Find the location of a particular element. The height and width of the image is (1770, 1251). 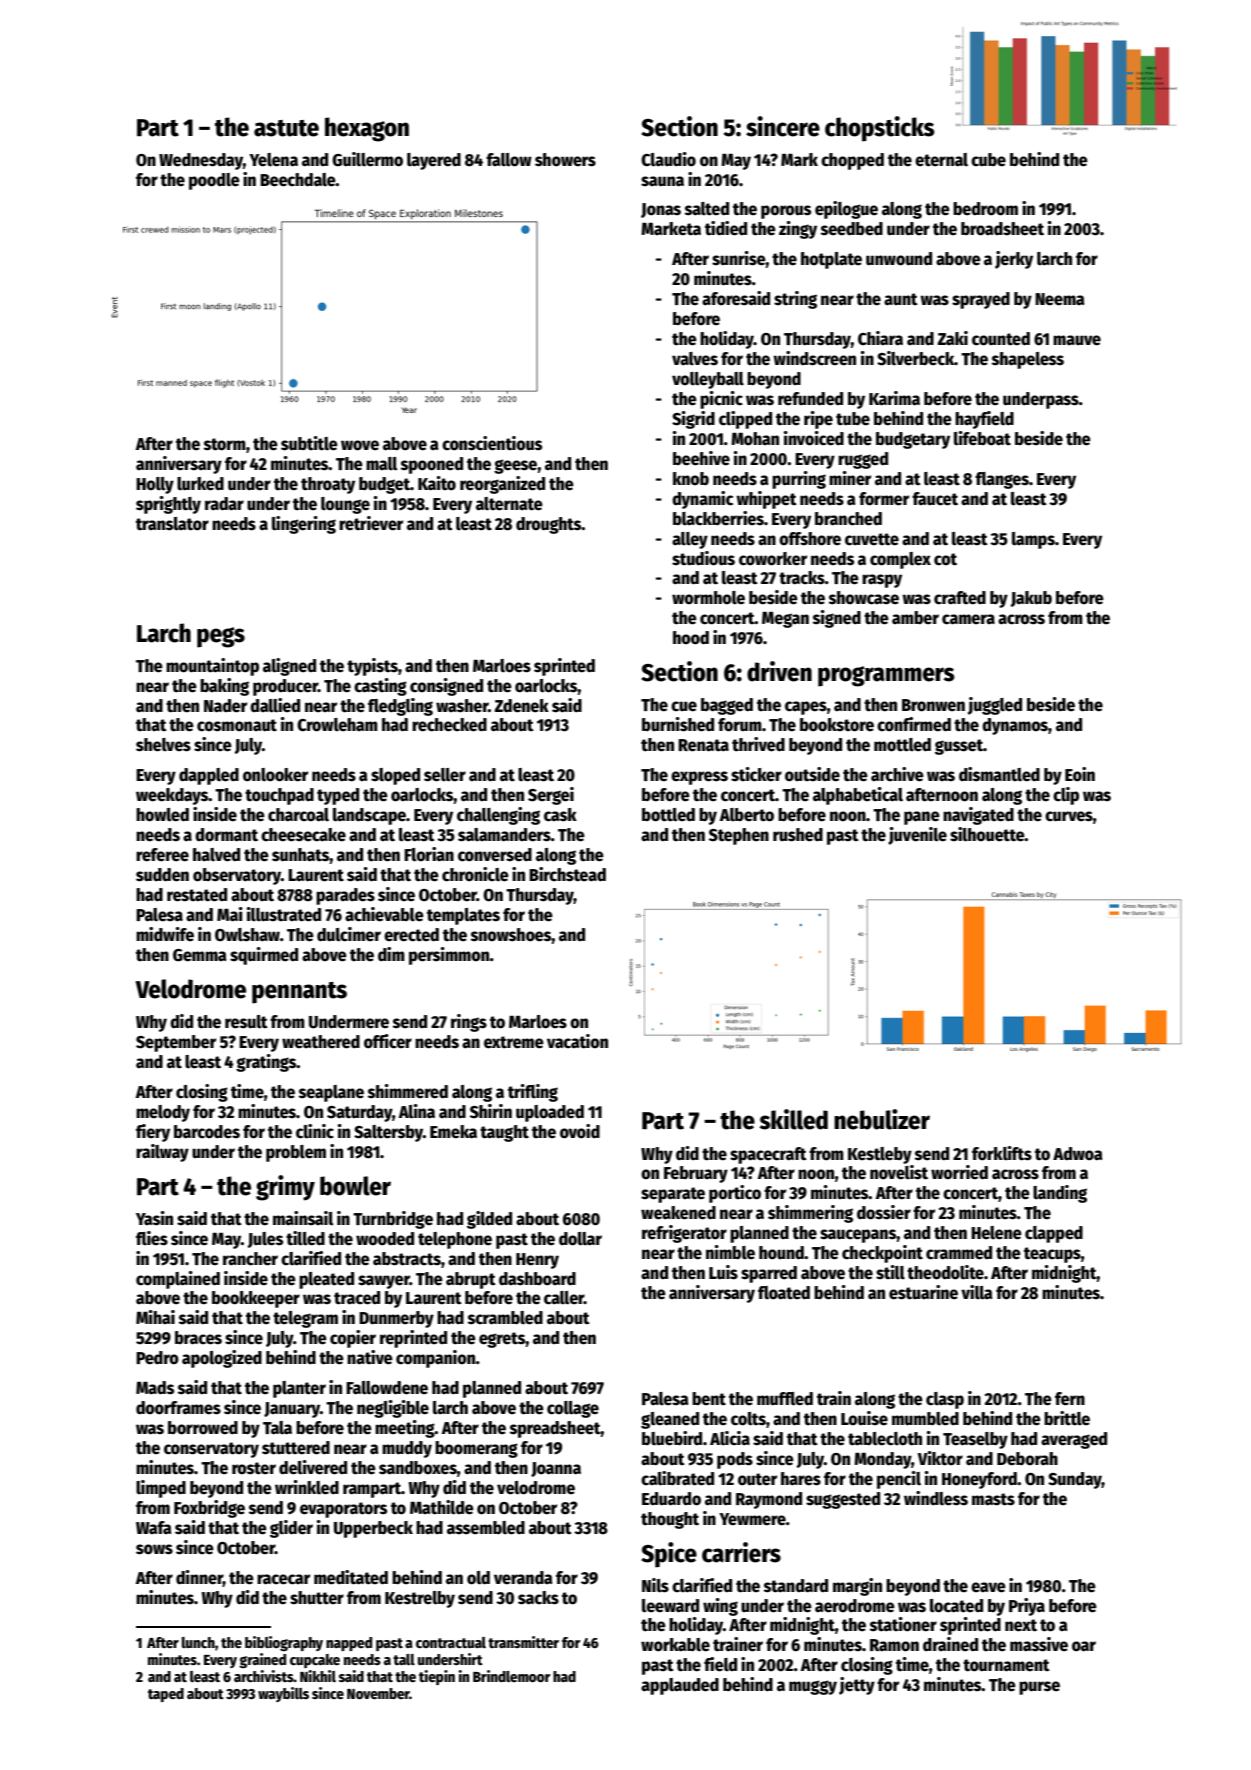

droughts is located at coordinates (549, 525).
